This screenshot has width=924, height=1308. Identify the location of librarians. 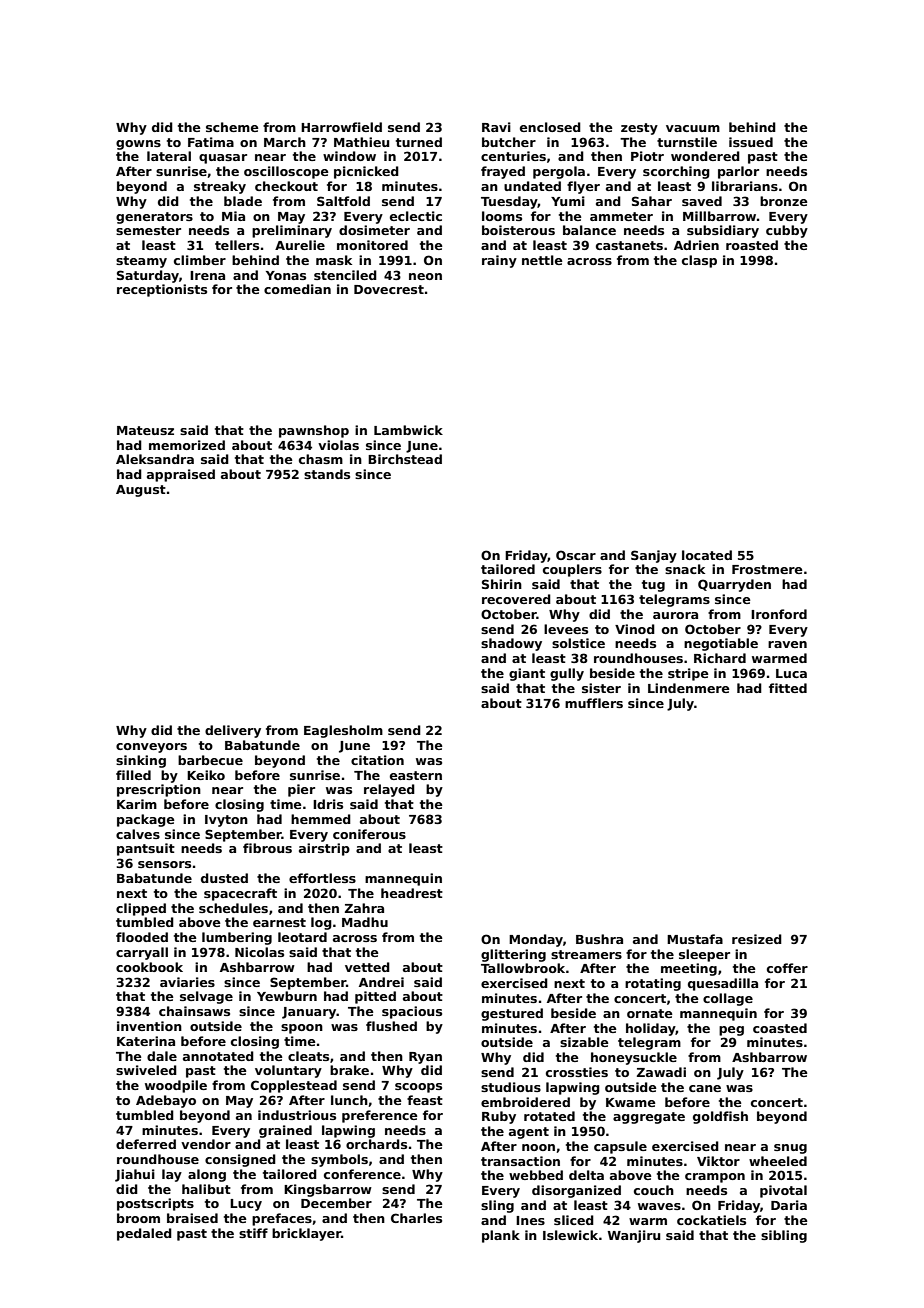
(745, 186).
